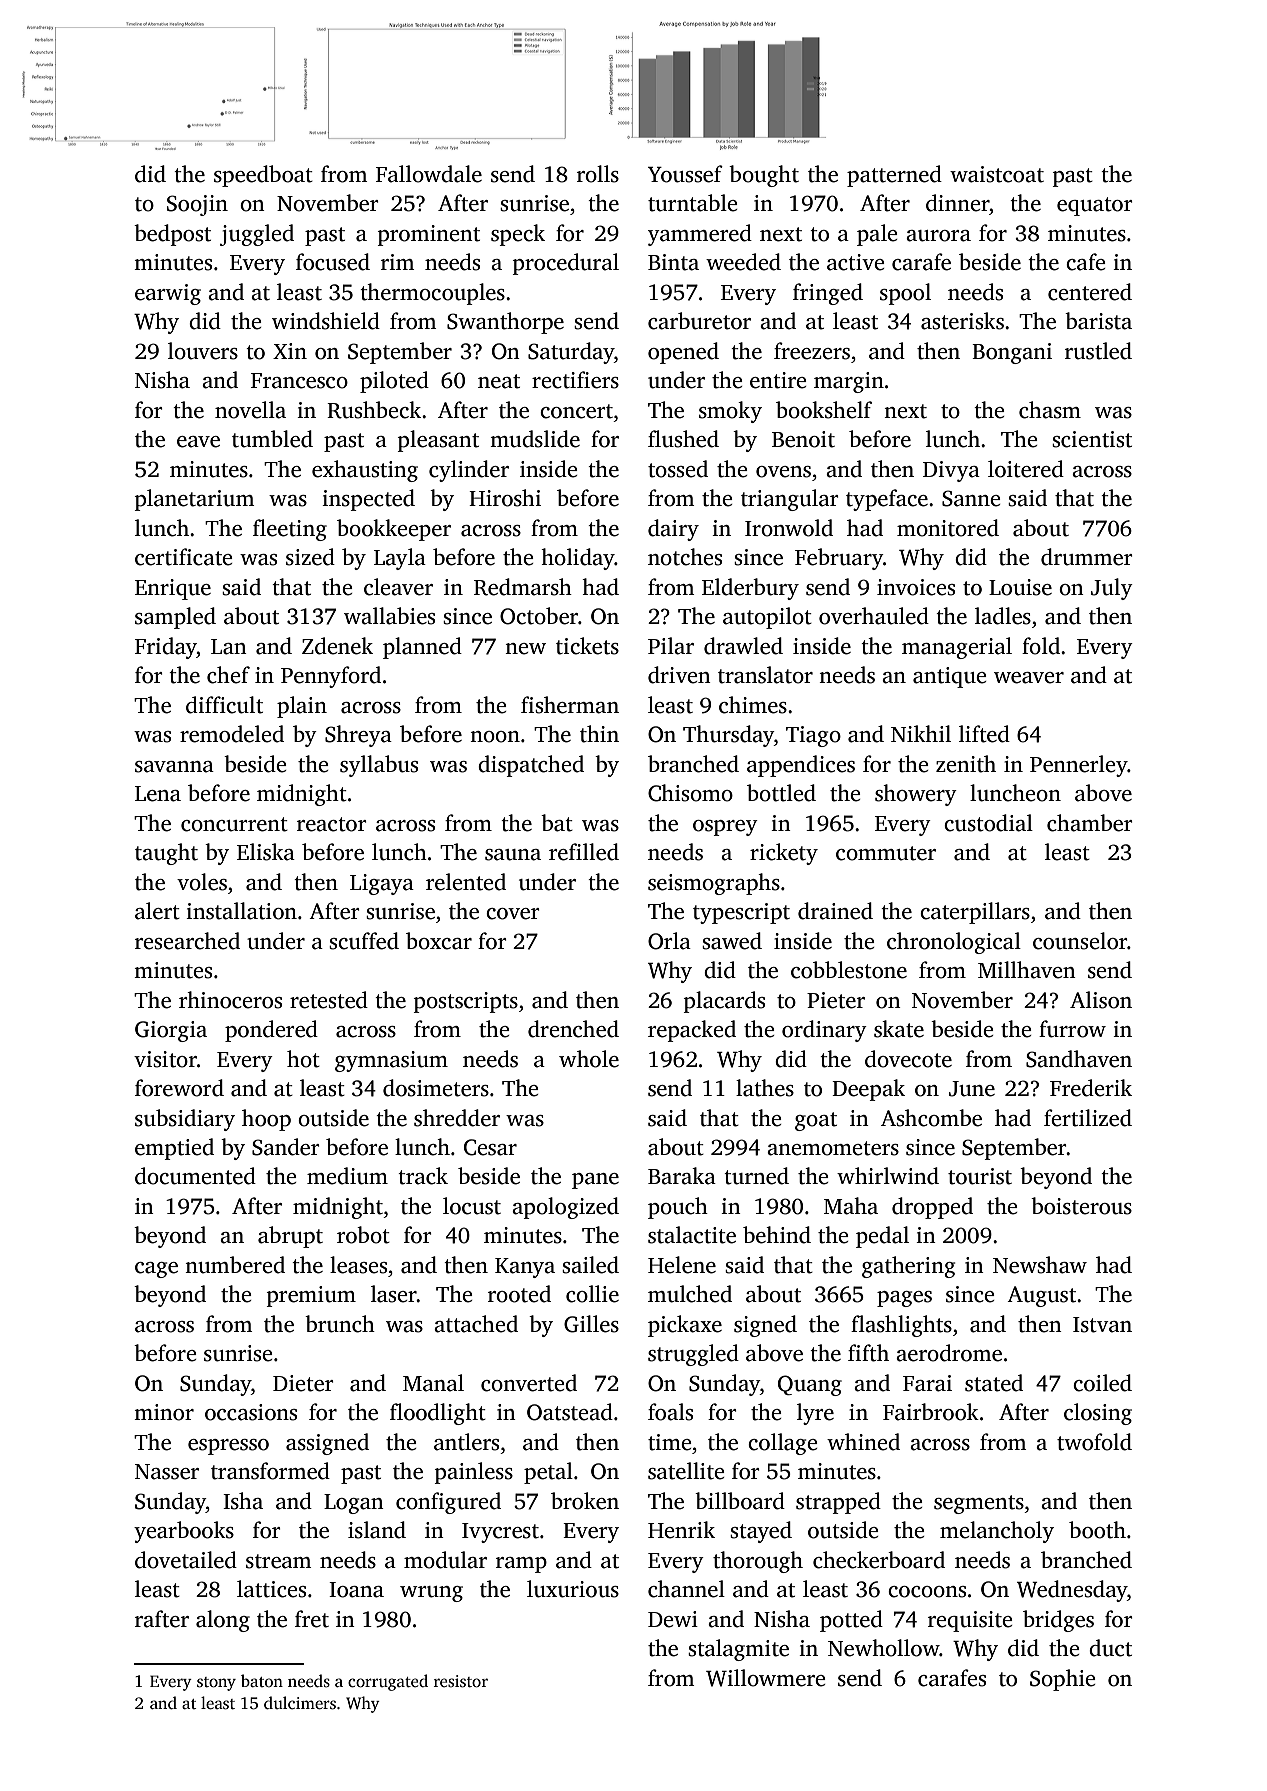 Image resolution: width=1267 pixels, height=1791 pixels. I want to click on tickets, so click(587, 646).
